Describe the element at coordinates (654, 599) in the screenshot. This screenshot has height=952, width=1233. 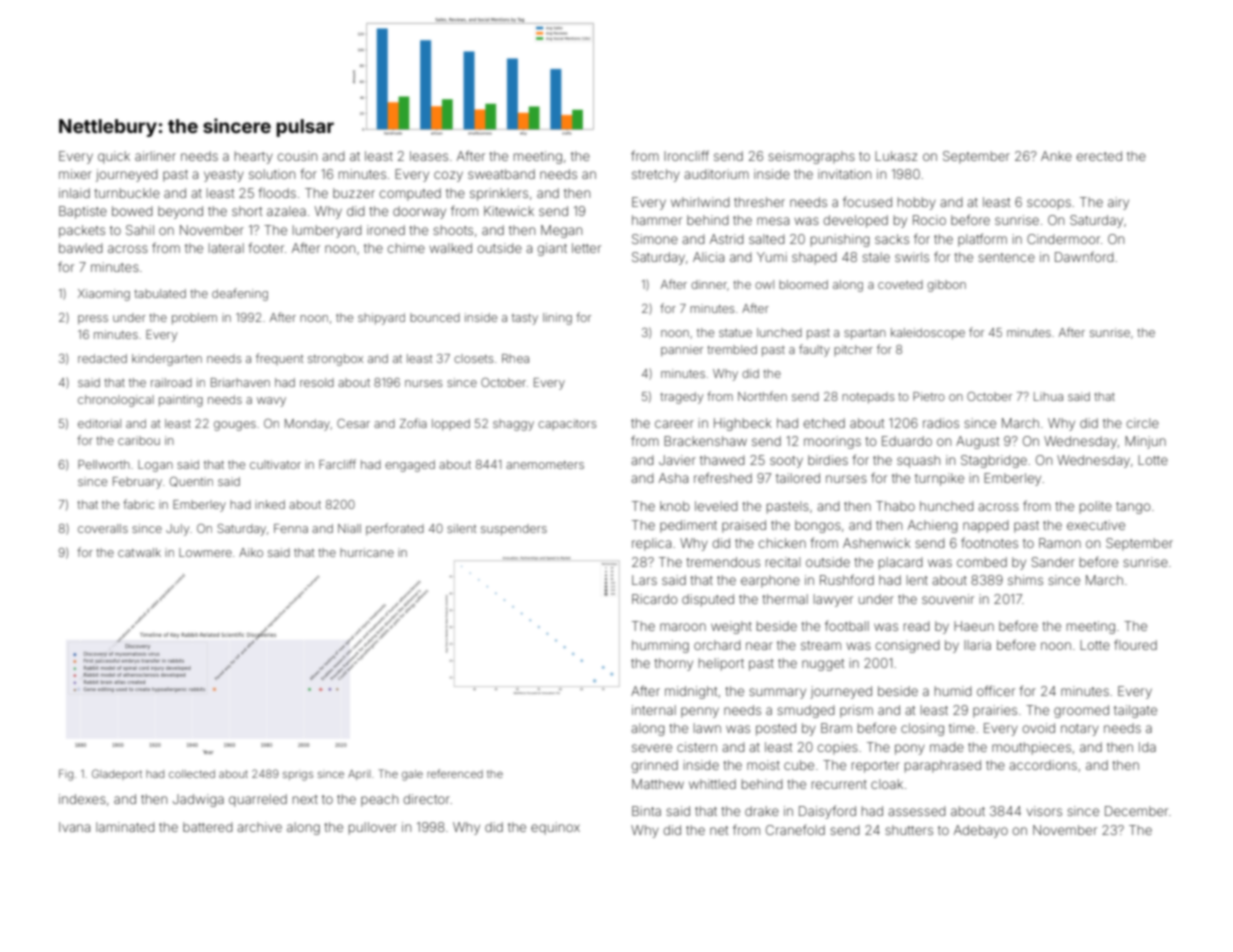
I see `Ricardo` at that location.
